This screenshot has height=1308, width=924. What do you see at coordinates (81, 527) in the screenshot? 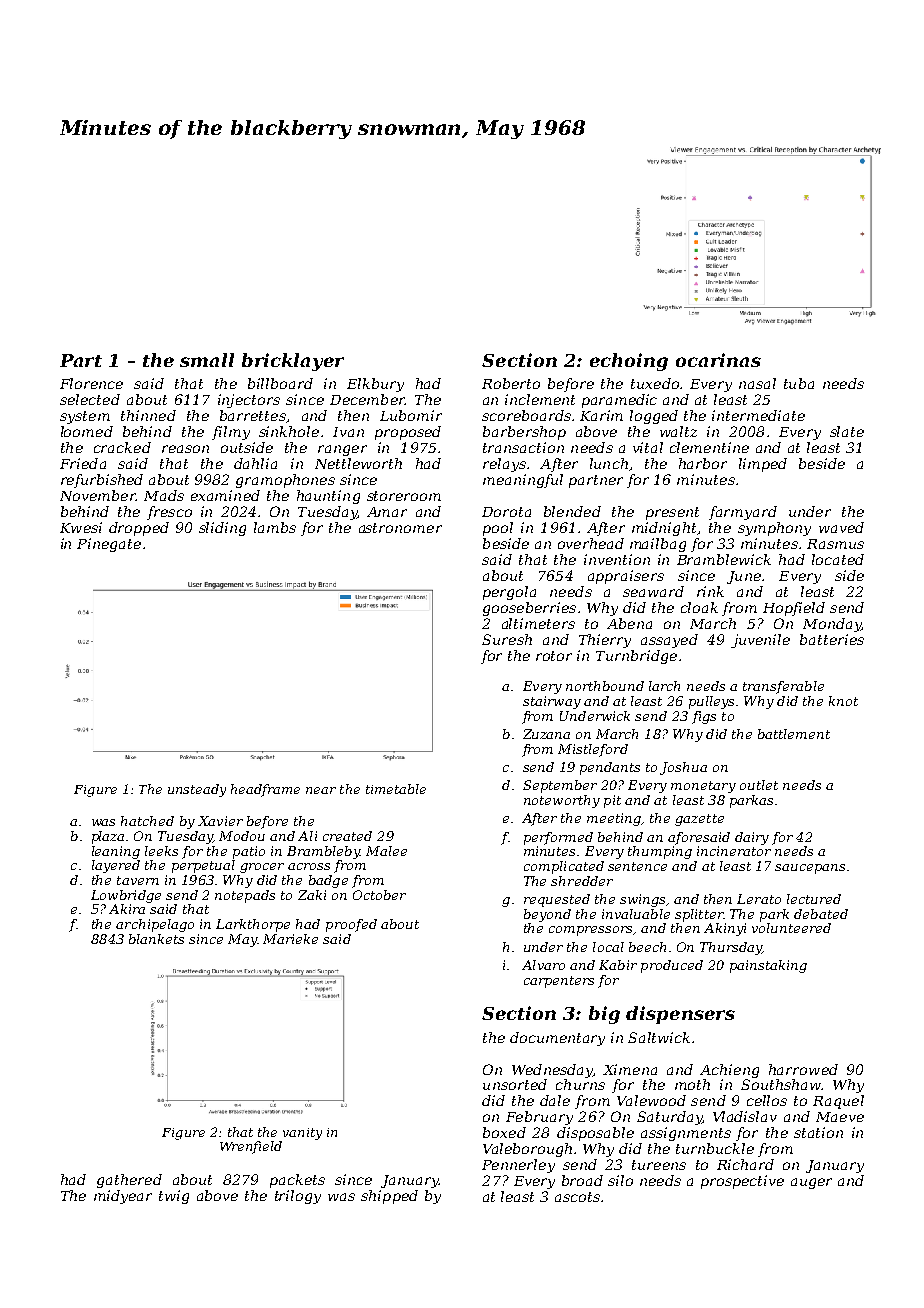
I see `Kwesi` at bounding box center [81, 527].
